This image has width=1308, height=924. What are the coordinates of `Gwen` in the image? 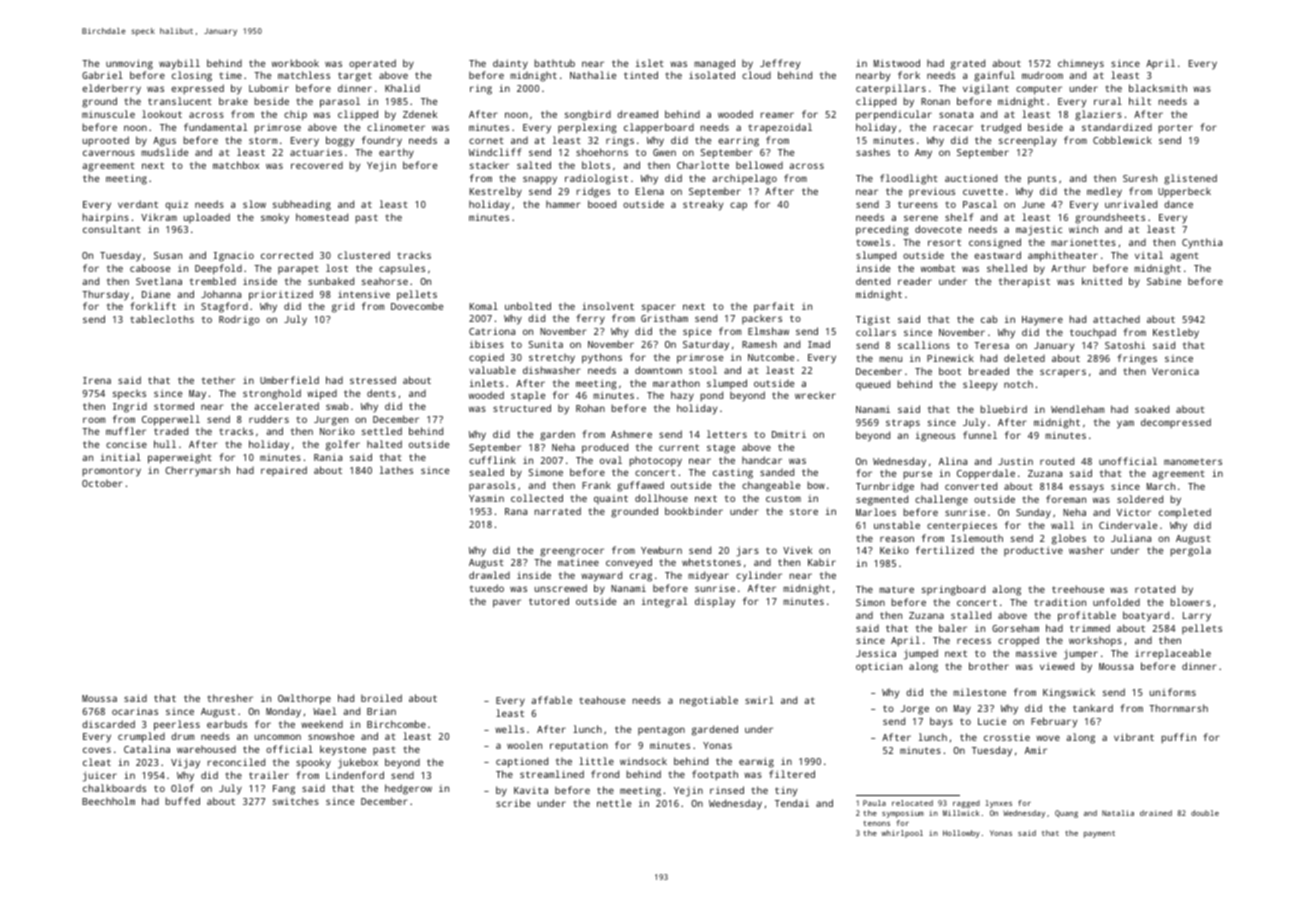 It's located at (664, 152).
